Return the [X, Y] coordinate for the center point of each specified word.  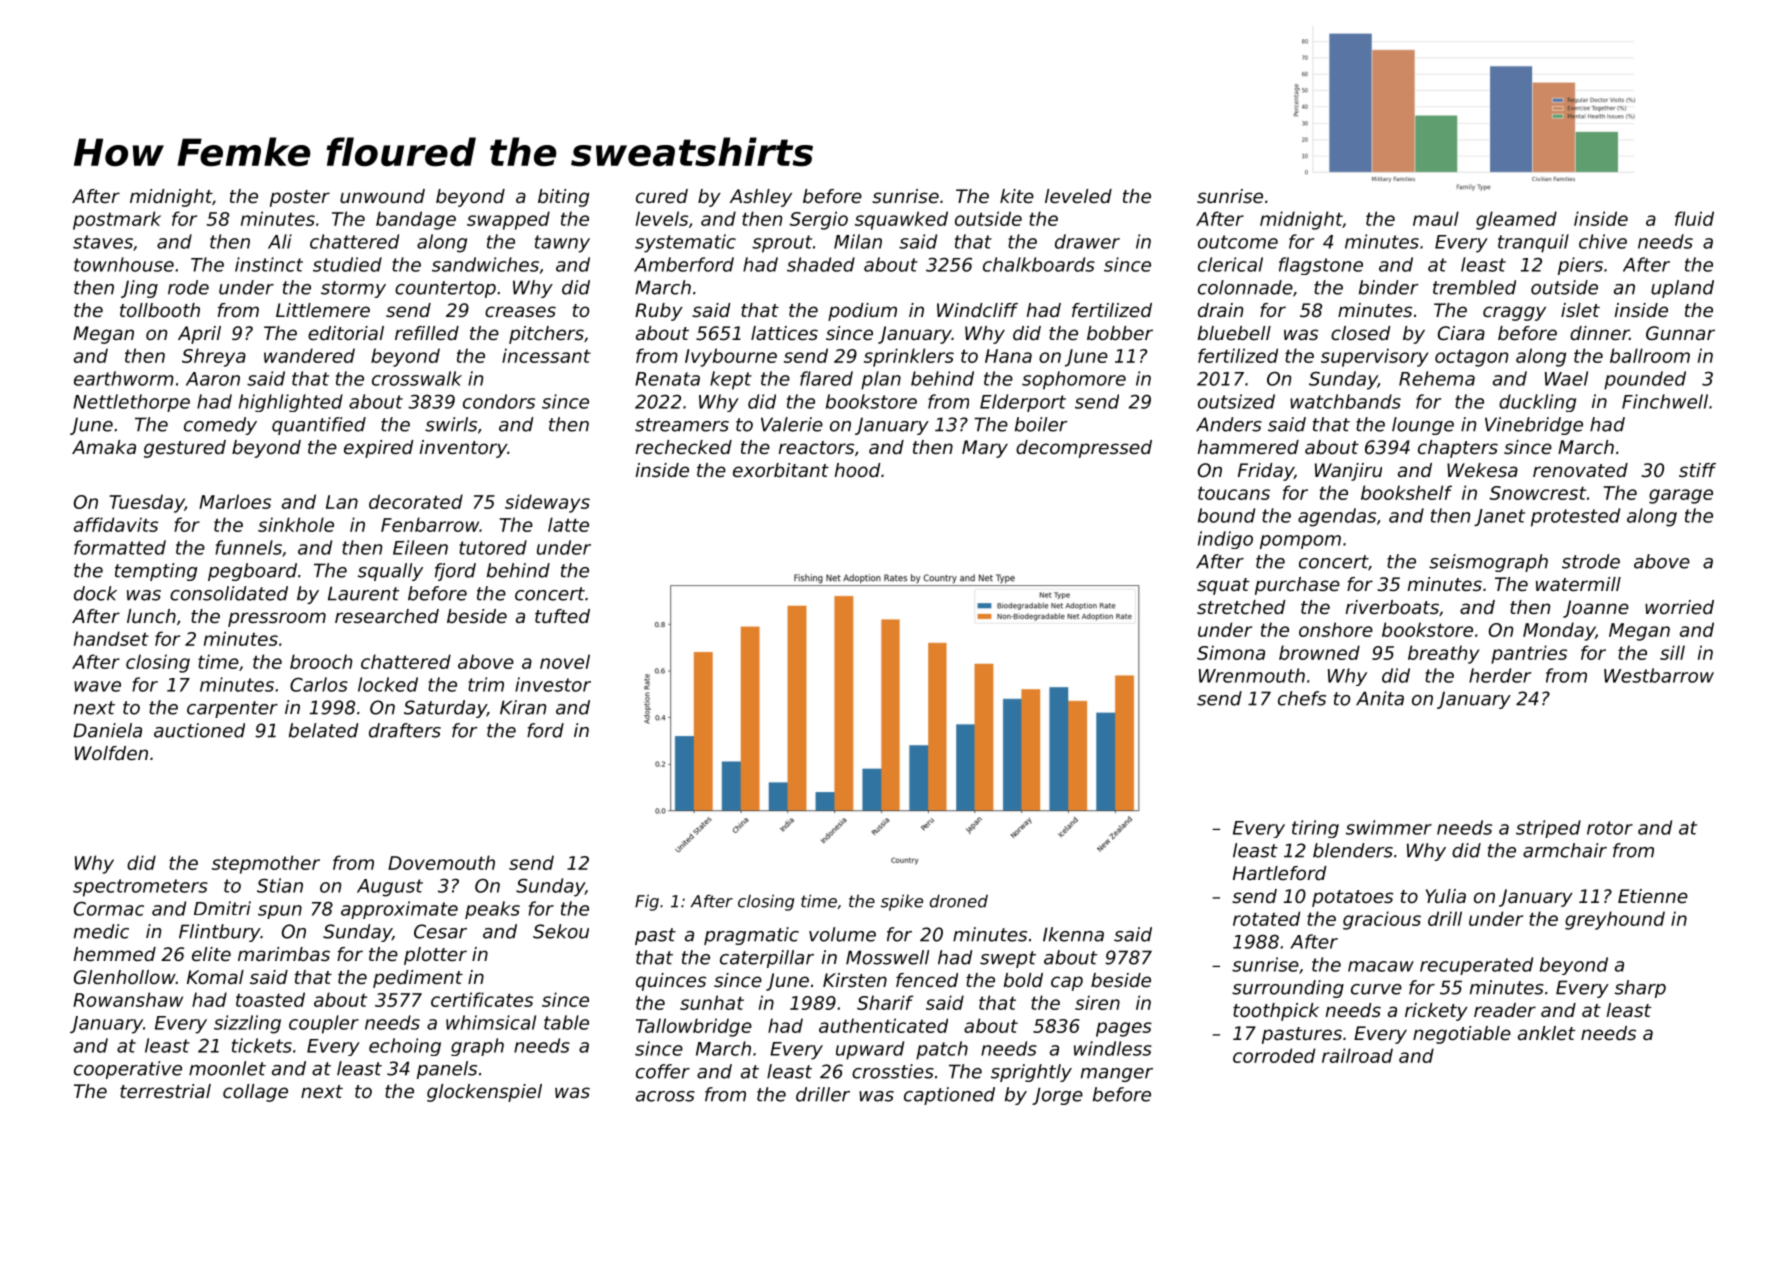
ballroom [1650, 355]
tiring [1315, 829]
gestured [185, 449]
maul [1436, 218]
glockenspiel [484, 1093]
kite [1017, 196]
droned [959, 901]
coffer [663, 1071]
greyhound [1615, 920]
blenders [1353, 850]
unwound [382, 196]
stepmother [266, 864]
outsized [1236, 401]
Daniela [107, 730]
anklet [1546, 1033]
